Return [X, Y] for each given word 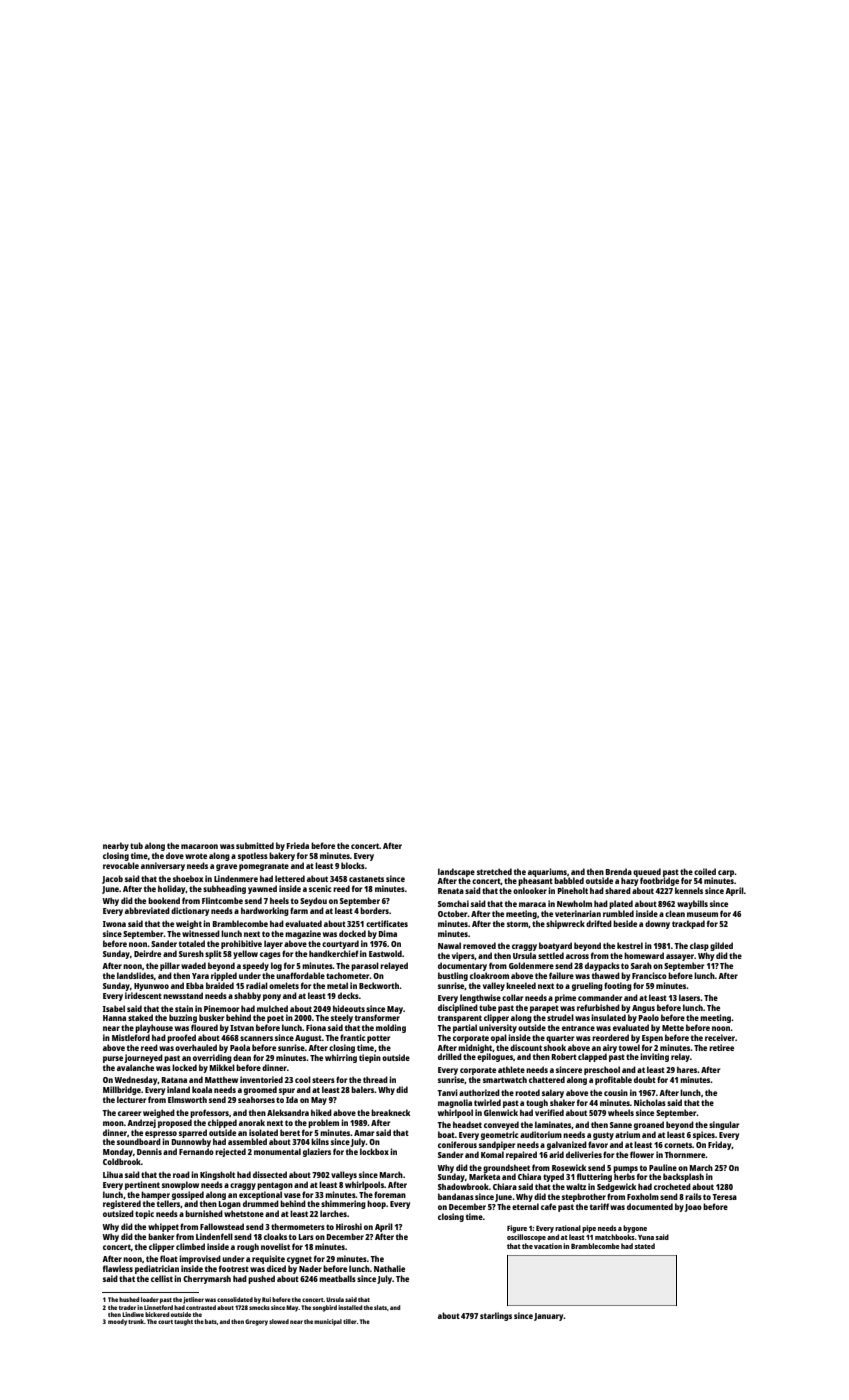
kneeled [521, 985]
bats [211, 1321]
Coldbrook [122, 1161]
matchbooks [615, 1237]
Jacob [112, 879]
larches [333, 1213]
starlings [496, 1316]
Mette [673, 1028]
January [549, 1317]
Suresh [191, 953]
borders [374, 910]
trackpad [688, 924]
